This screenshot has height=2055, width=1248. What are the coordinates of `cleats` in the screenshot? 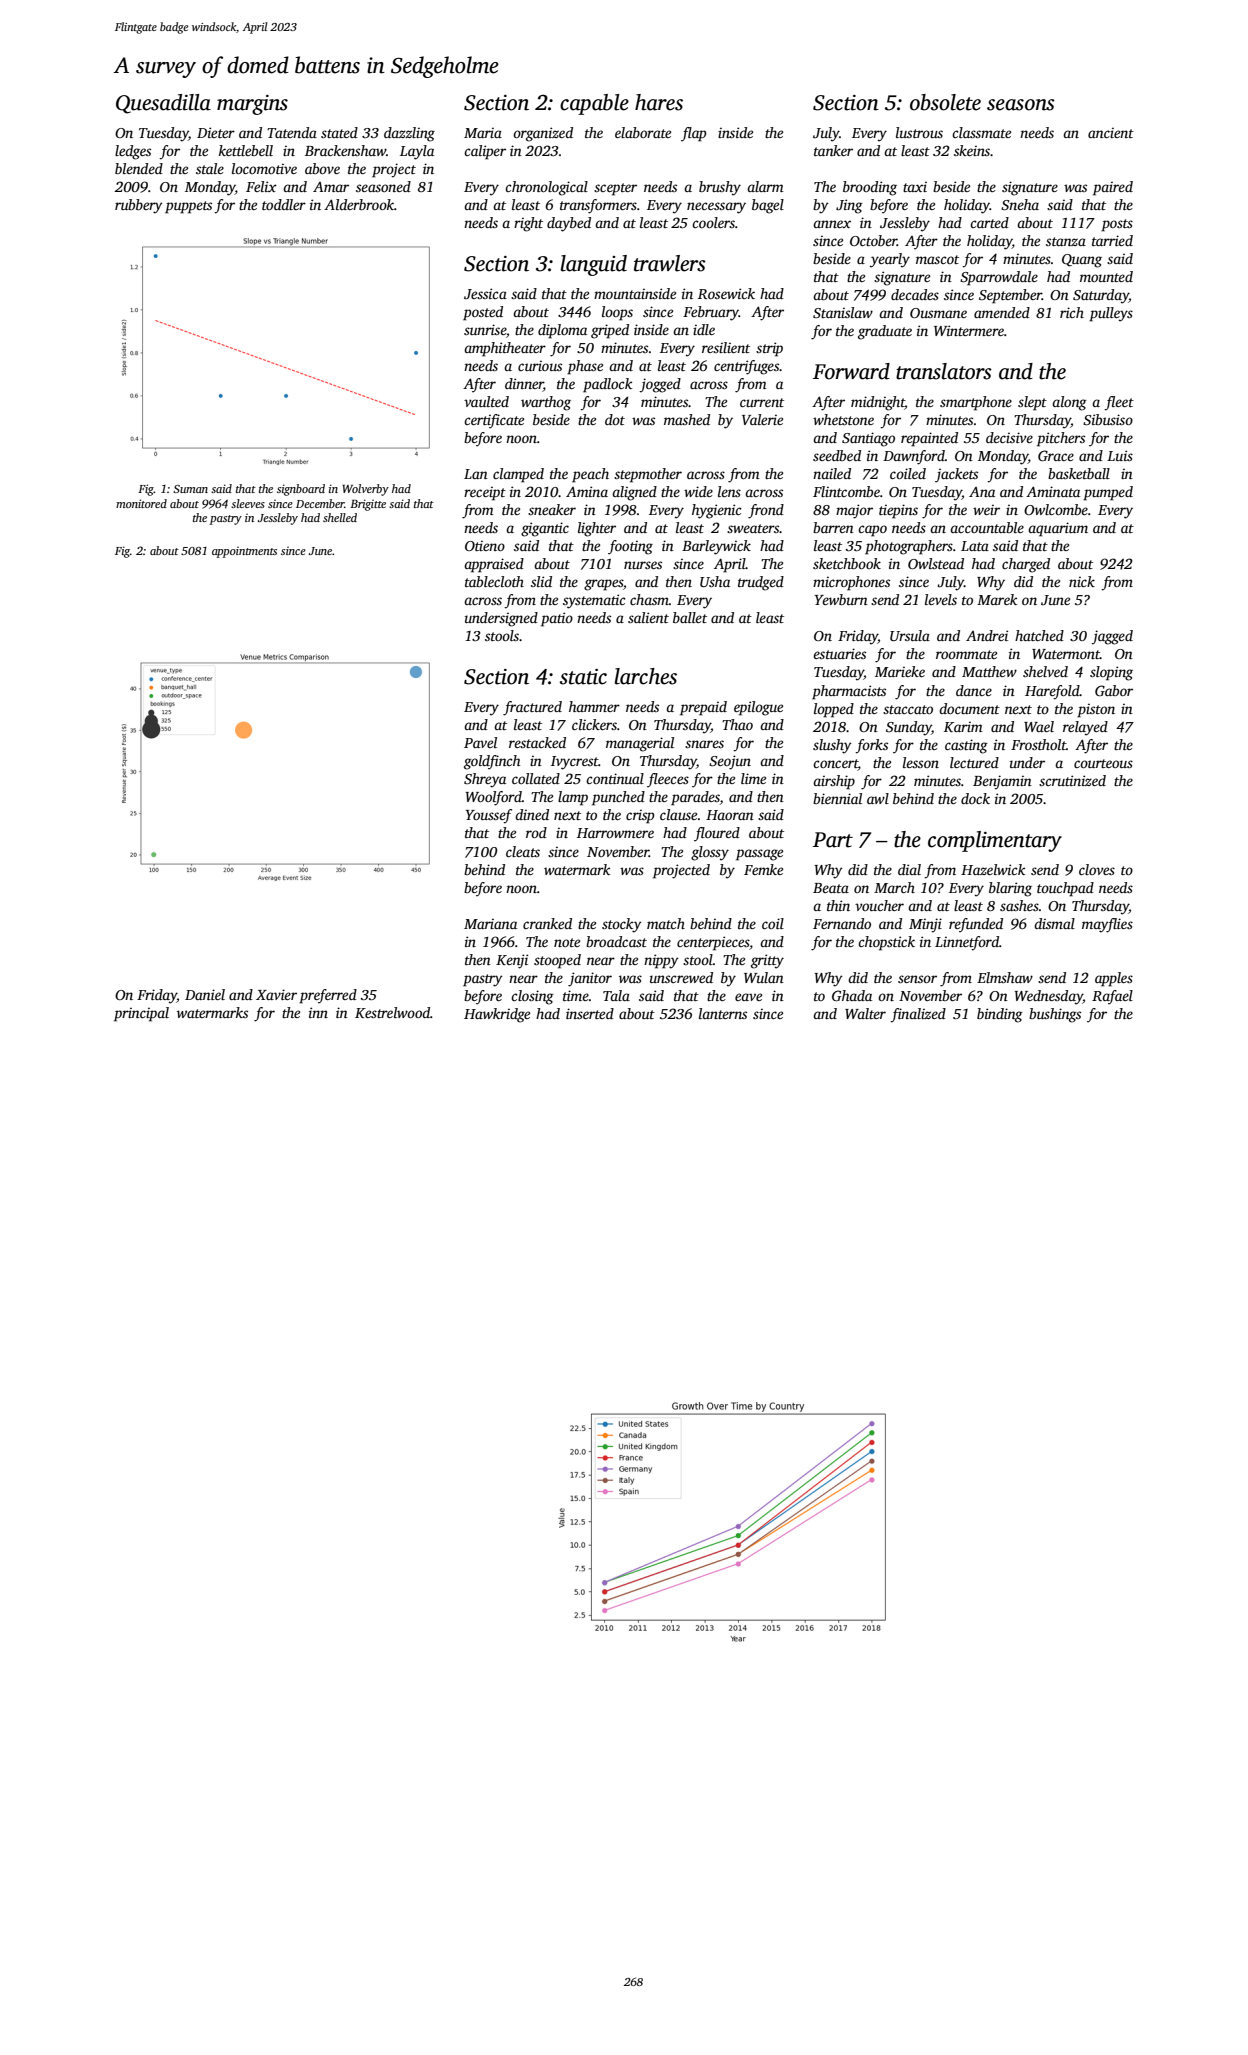 It's located at (523, 851).
